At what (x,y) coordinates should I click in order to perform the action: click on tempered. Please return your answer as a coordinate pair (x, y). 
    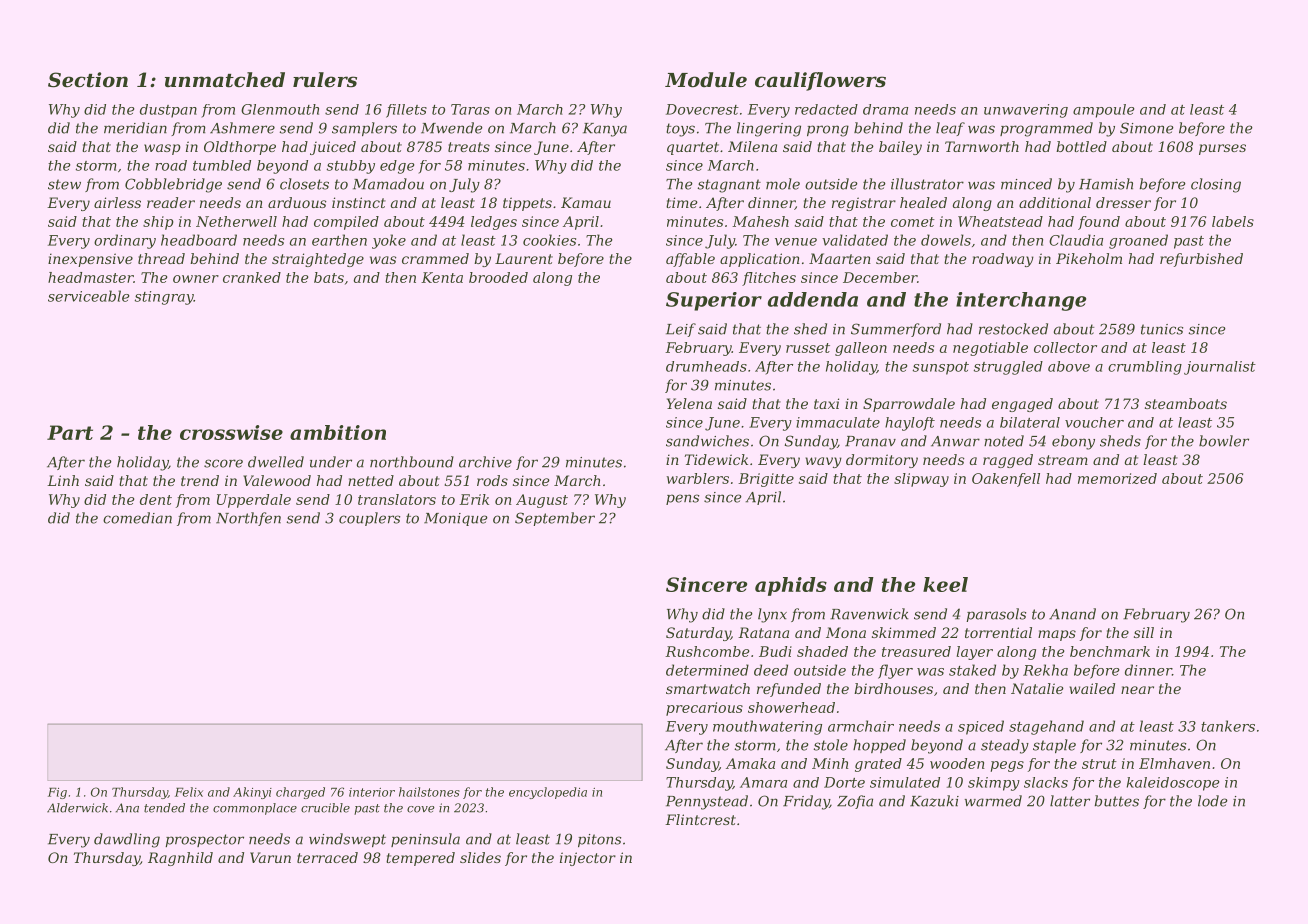
    Looking at the image, I should click on (420, 859).
